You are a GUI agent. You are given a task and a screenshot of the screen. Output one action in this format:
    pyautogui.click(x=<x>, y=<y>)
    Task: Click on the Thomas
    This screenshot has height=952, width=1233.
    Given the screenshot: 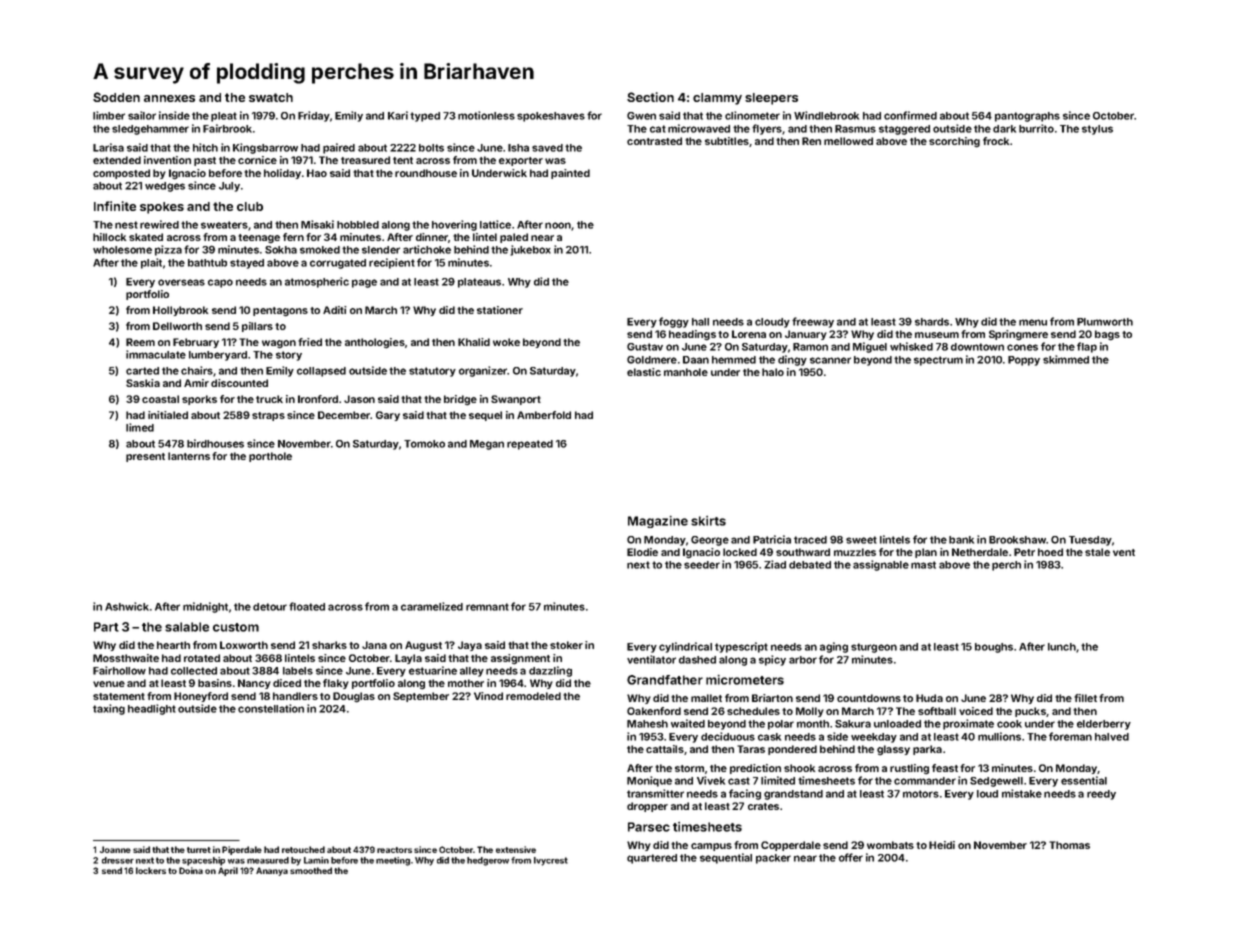 What is the action you would take?
    pyautogui.click(x=1069, y=845)
